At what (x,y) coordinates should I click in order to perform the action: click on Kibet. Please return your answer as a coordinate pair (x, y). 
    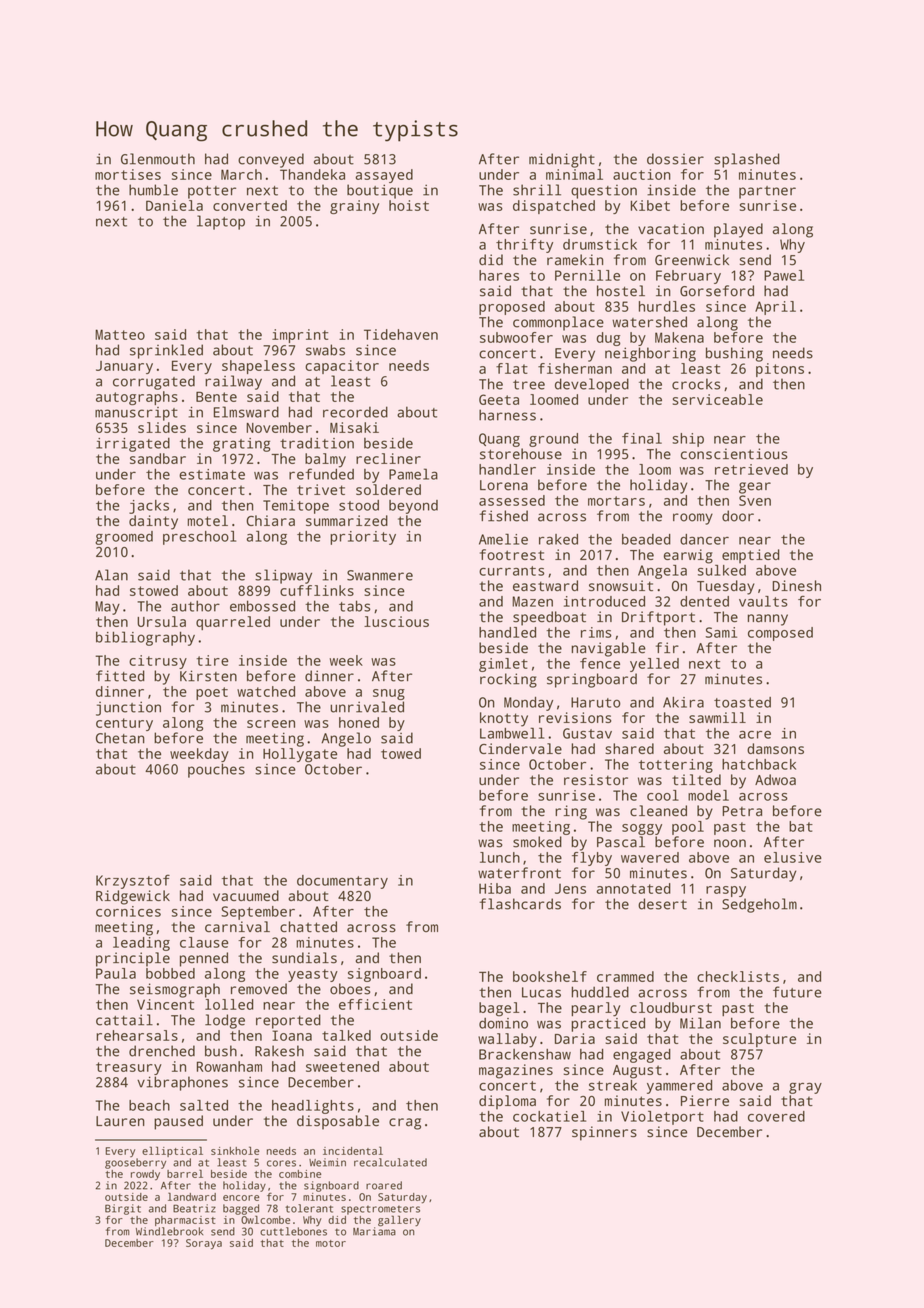
    Looking at the image, I should click on (650, 205).
